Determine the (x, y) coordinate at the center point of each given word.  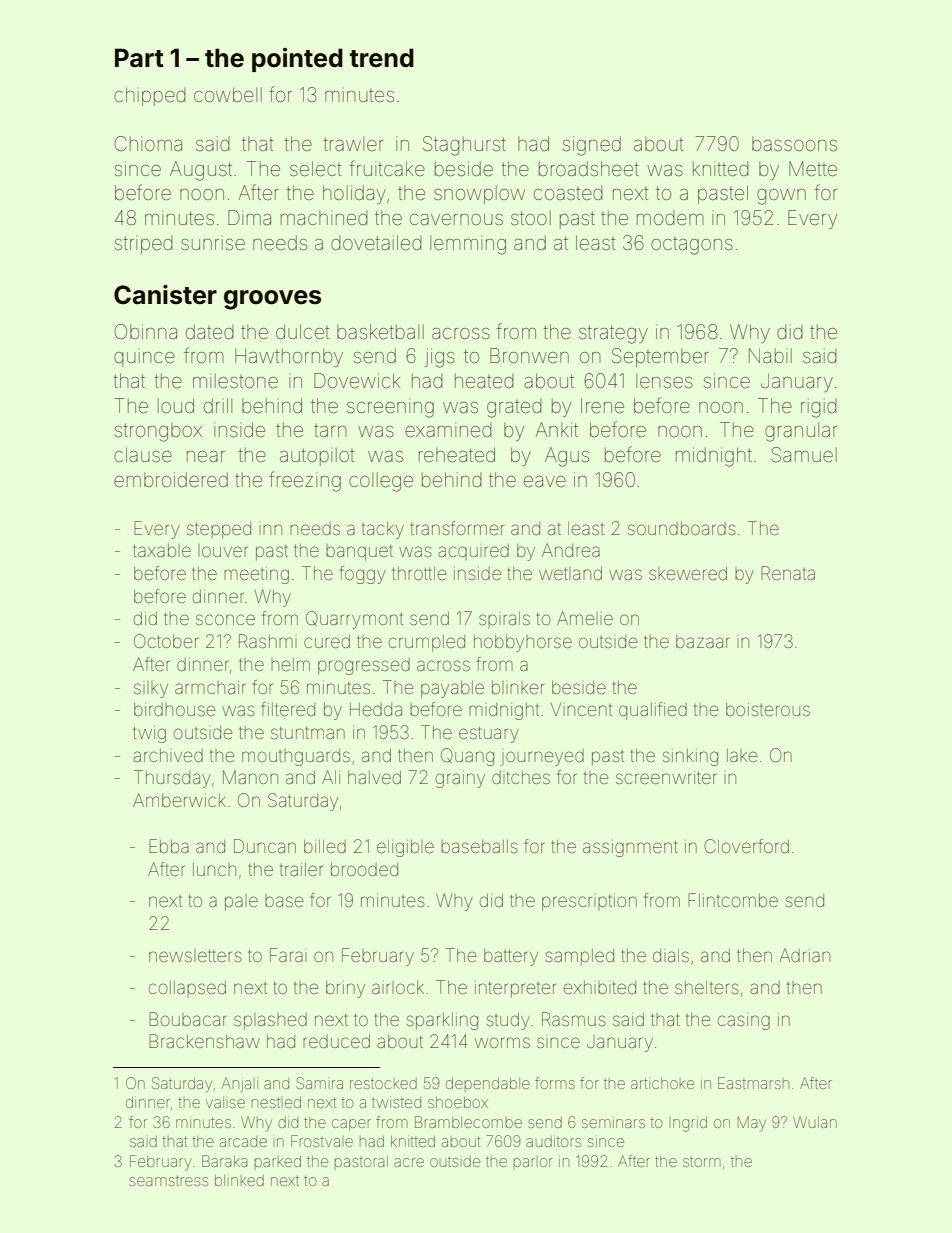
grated (514, 408)
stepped (219, 530)
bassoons (794, 144)
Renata (788, 573)
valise (225, 1102)
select (315, 168)
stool (531, 217)
